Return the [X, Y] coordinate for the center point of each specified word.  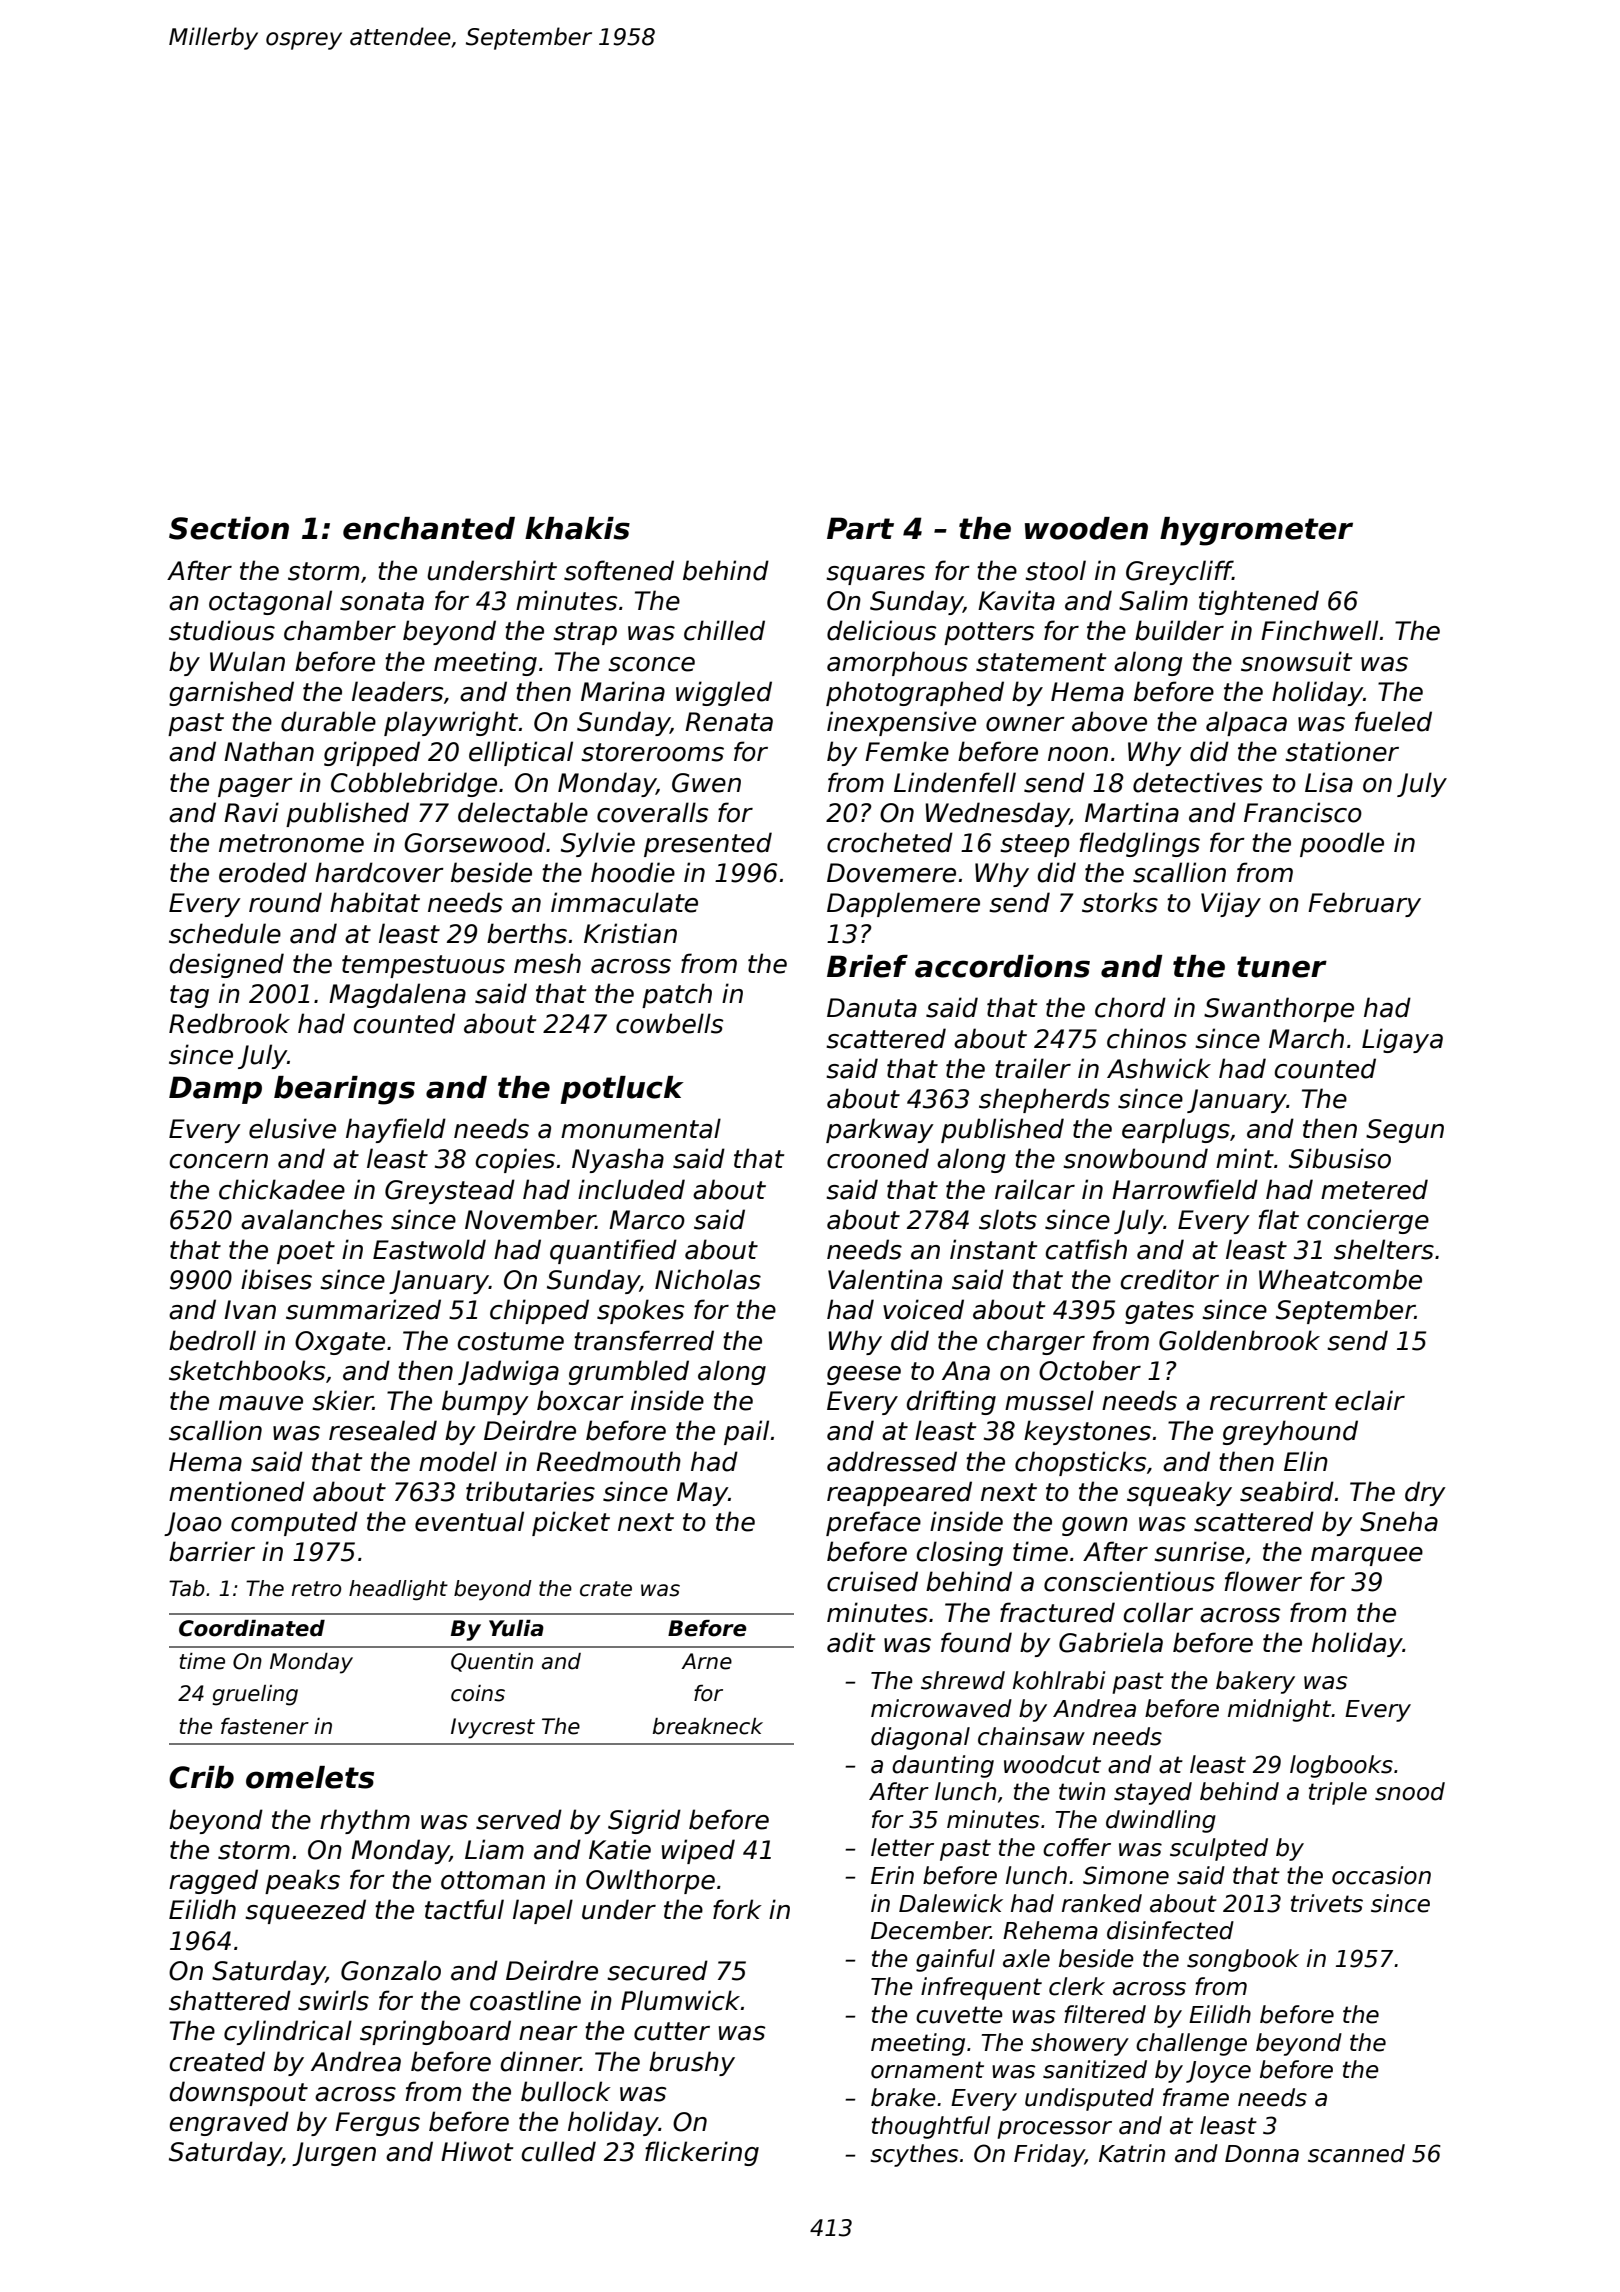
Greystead [450, 1191]
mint [1245, 1158]
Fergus [377, 2124]
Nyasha [618, 1160]
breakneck [708, 1726]
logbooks [1341, 1766]
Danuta [872, 1008]
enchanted [429, 528]
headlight [398, 1590]
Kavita [1016, 600]
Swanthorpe [1279, 1009]
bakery [1255, 1682]
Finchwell [1319, 630]
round [285, 902]
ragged [213, 1881]
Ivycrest [493, 1728]
